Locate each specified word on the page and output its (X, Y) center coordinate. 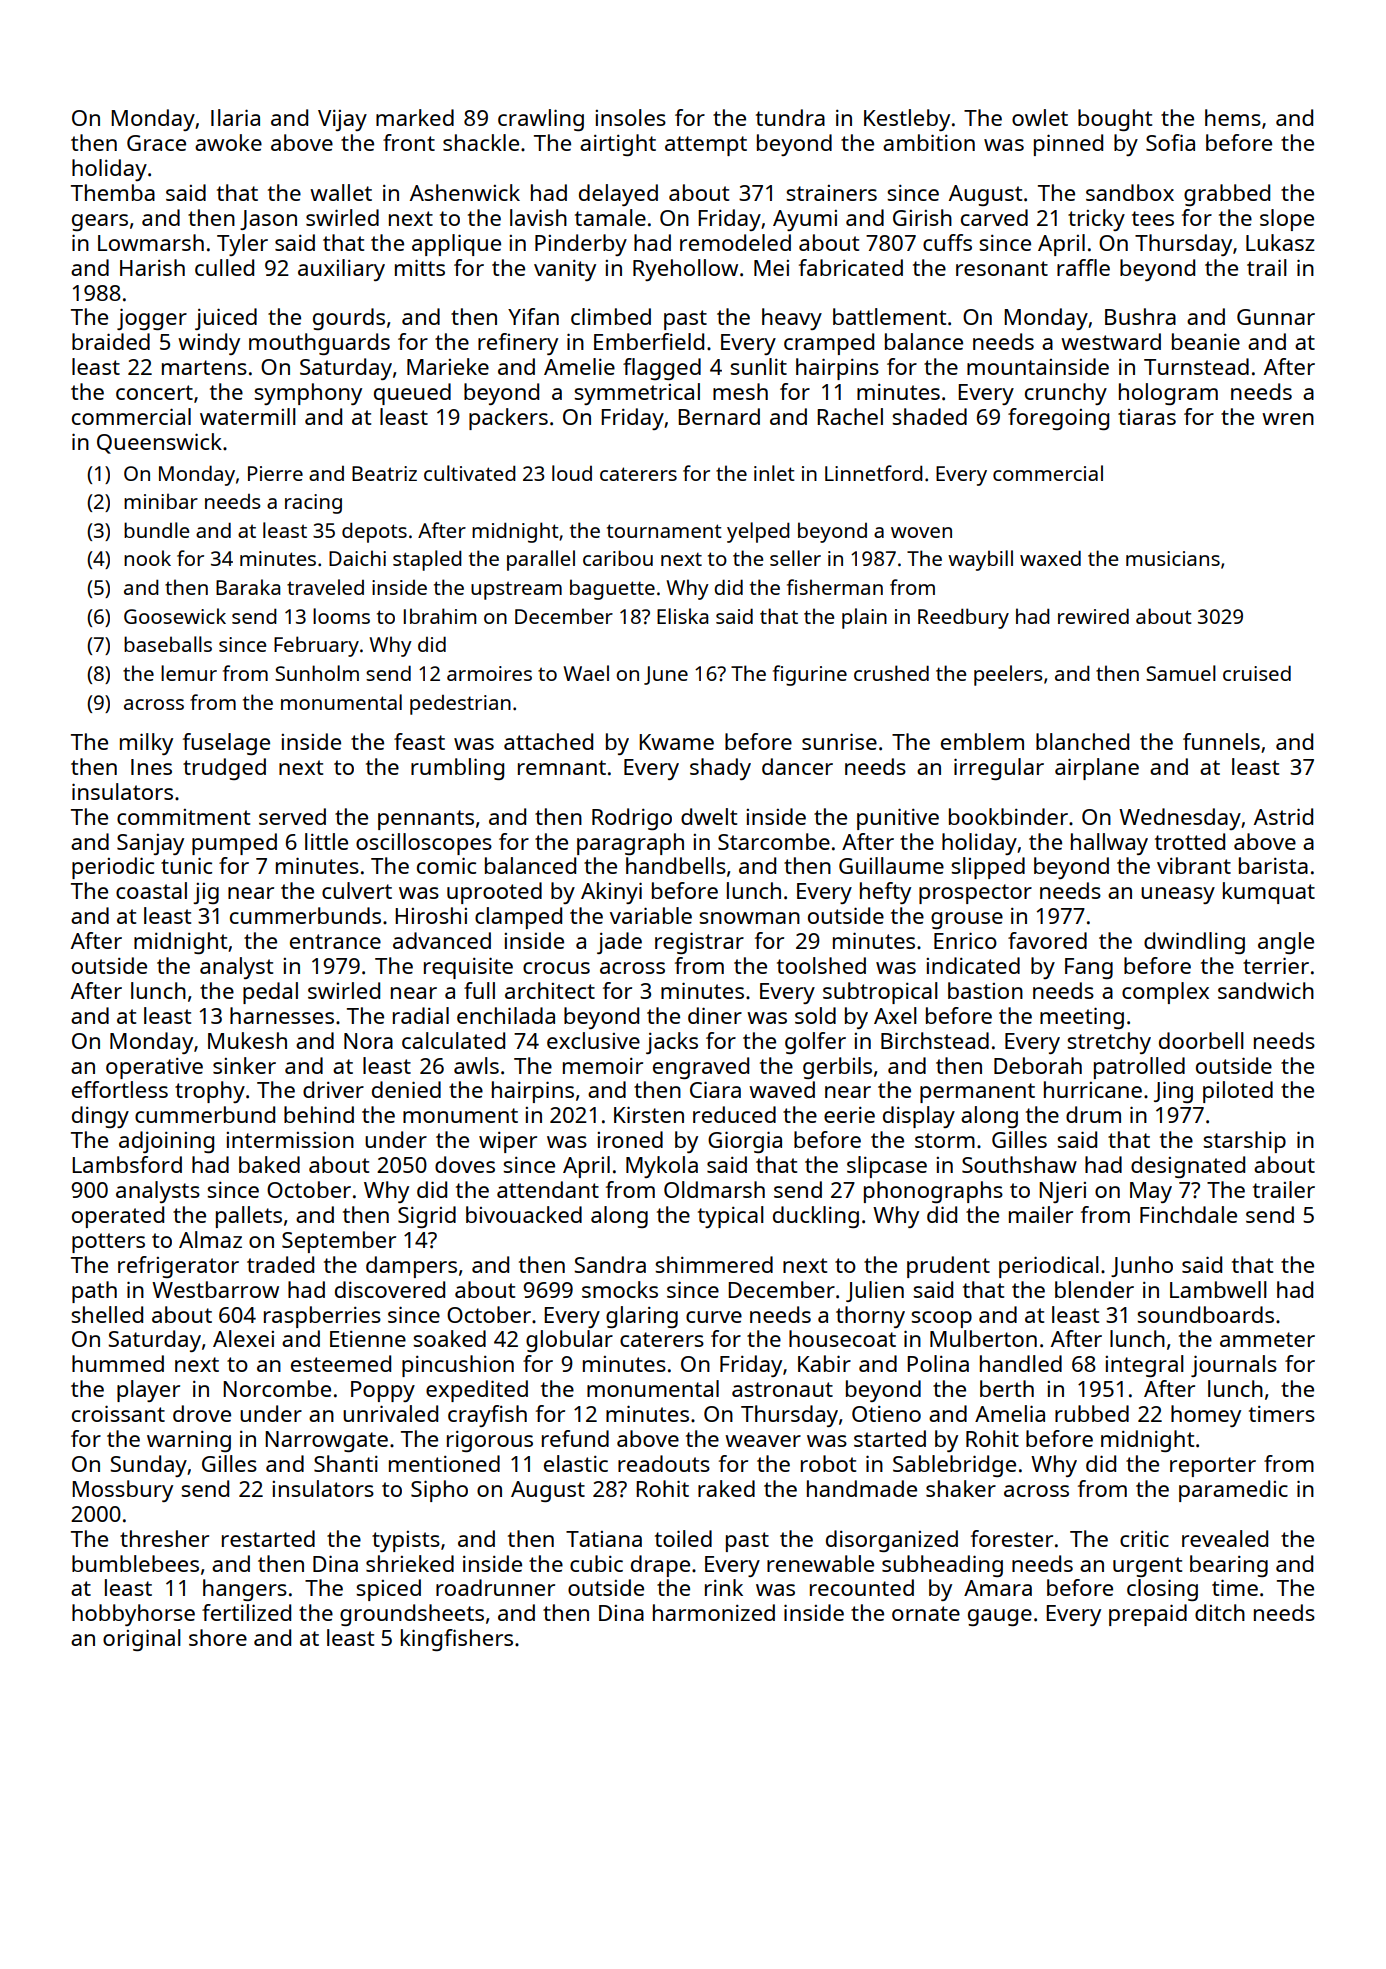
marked (415, 117)
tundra (790, 117)
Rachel (850, 416)
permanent (977, 1093)
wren (1288, 419)
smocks (620, 1289)
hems (1233, 117)
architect (550, 990)
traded (280, 1264)
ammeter (1267, 1339)
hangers (245, 1590)
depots (374, 532)
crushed (891, 673)
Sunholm (317, 673)
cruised (1257, 673)
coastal (151, 890)
